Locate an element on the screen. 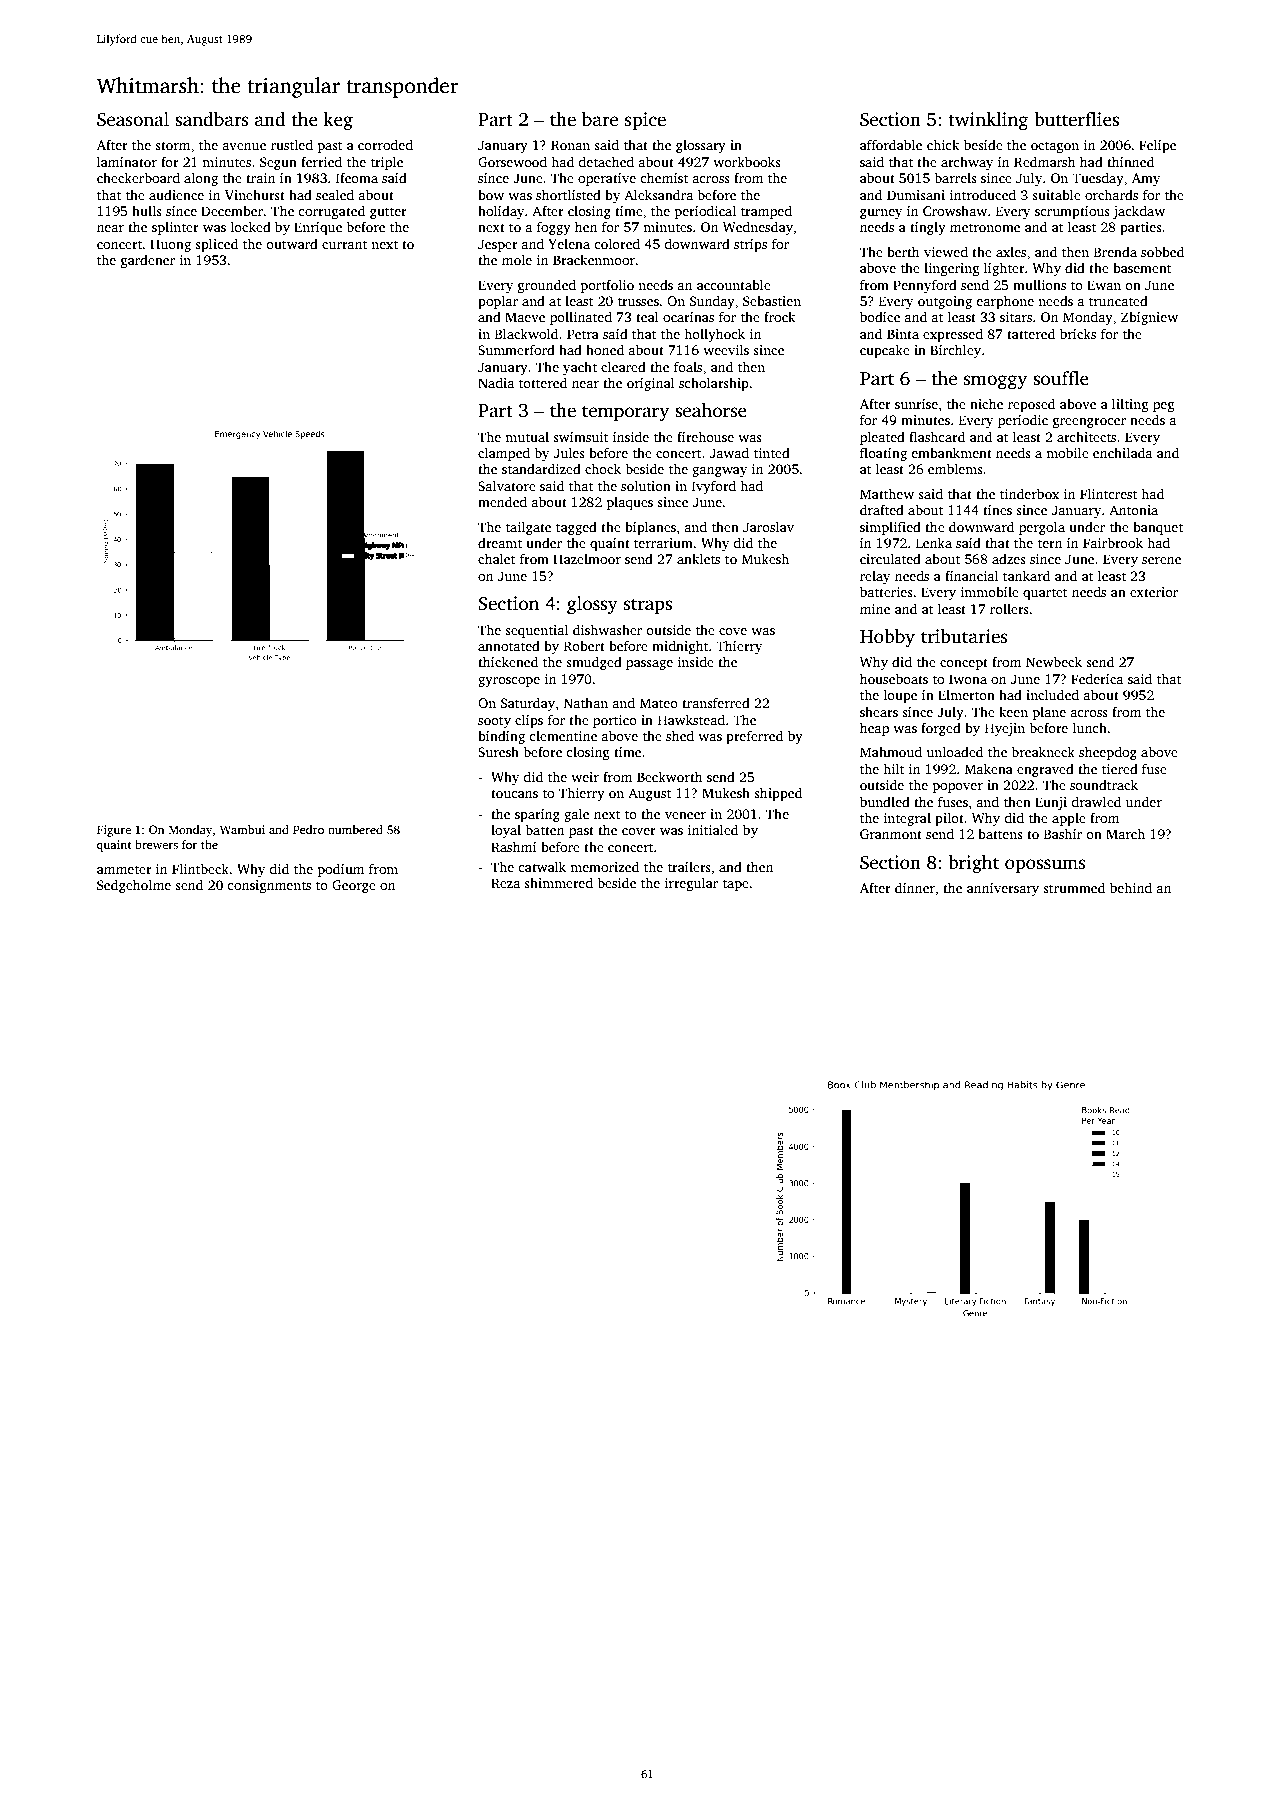 The height and width of the screenshot is (1813, 1282). Nadia is located at coordinates (496, 382).
